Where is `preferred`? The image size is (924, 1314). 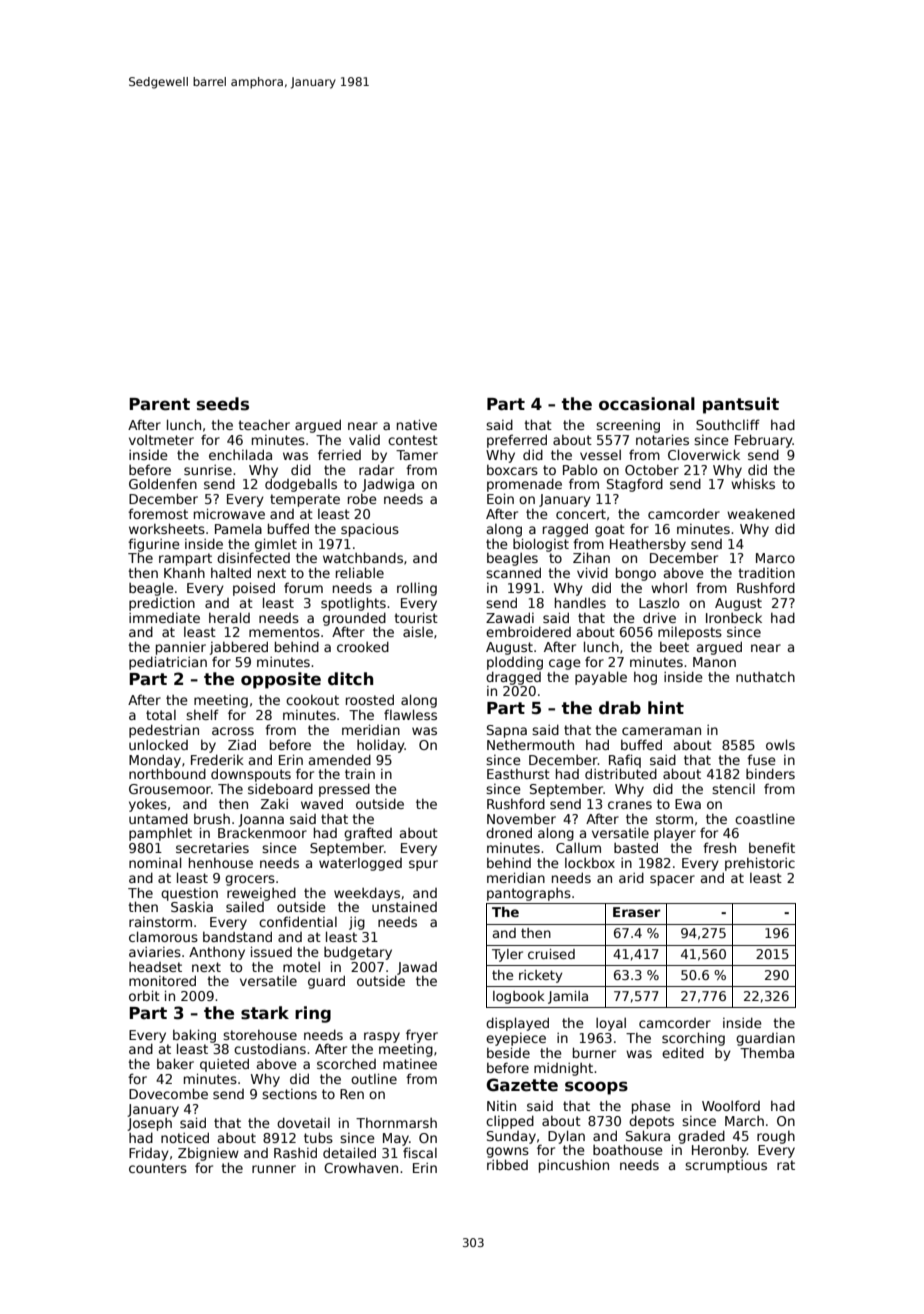
preferred is located at coordinates (517, 441).
